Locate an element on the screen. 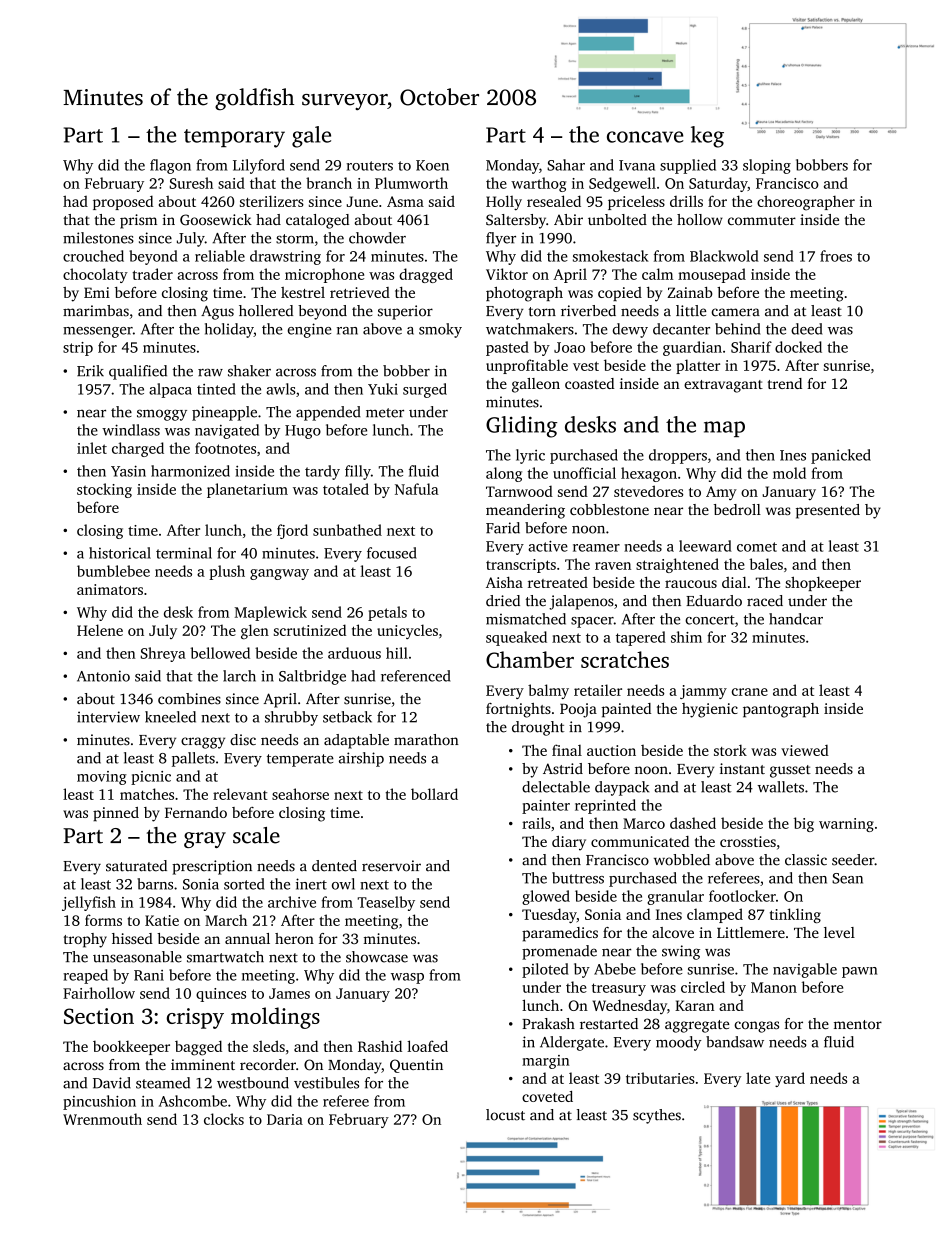  droppers is located at coordinates (678, 456).
